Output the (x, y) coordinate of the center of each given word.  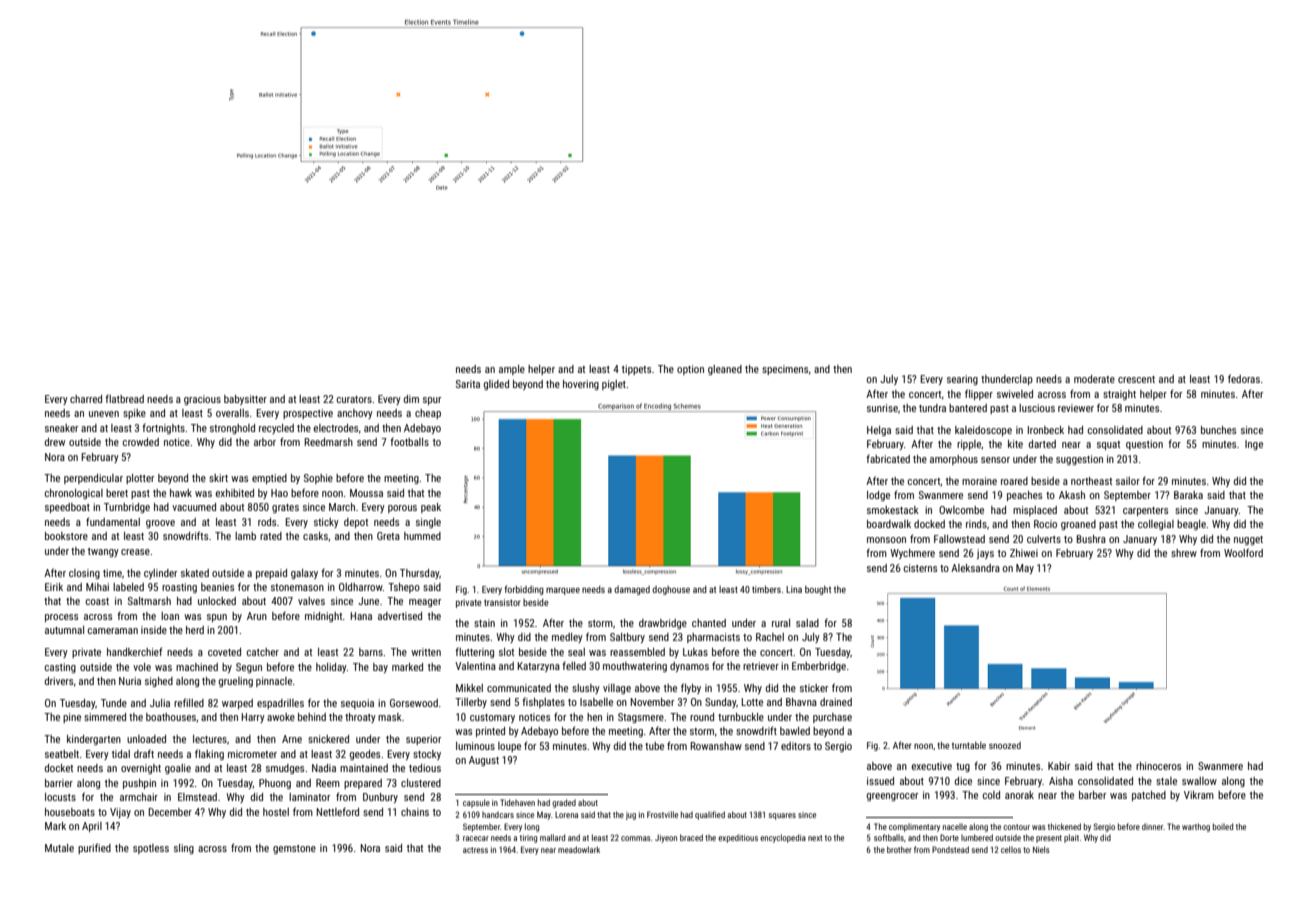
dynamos (689, 667)
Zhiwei (1024, 553)
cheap (428, 414)
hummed (422, 536)
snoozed (1005, 745)
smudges (285, 769)
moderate (1094, 379)
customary (492, 718)
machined (197, 667)
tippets (636, 370)
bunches (1218, 430)
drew (55, 442)
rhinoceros (1158, 766)
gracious (202, 400)
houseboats (70, 812)
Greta (388, 536)
